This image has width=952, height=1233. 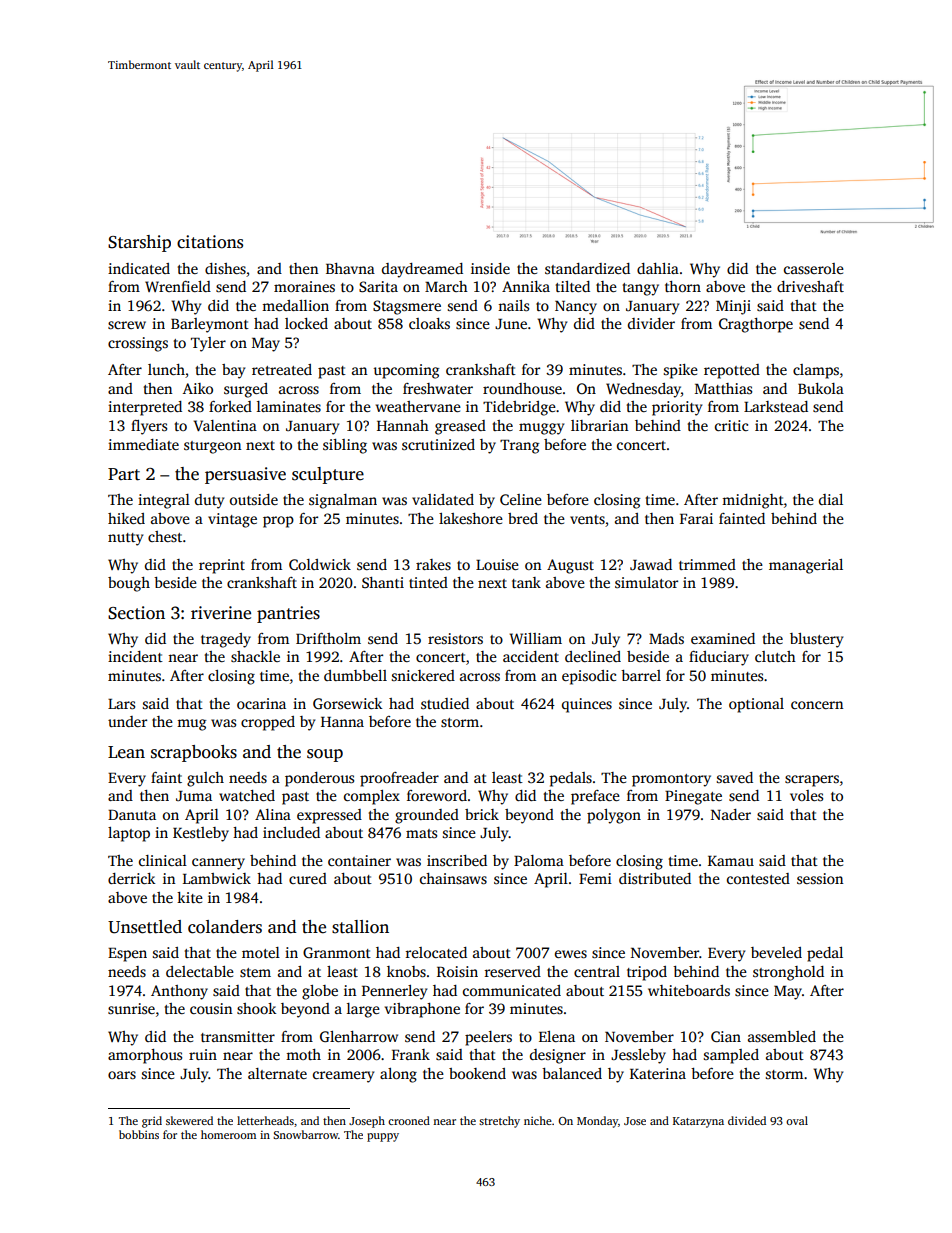 I want to click on Paloma, so click(x=539, y=860).
